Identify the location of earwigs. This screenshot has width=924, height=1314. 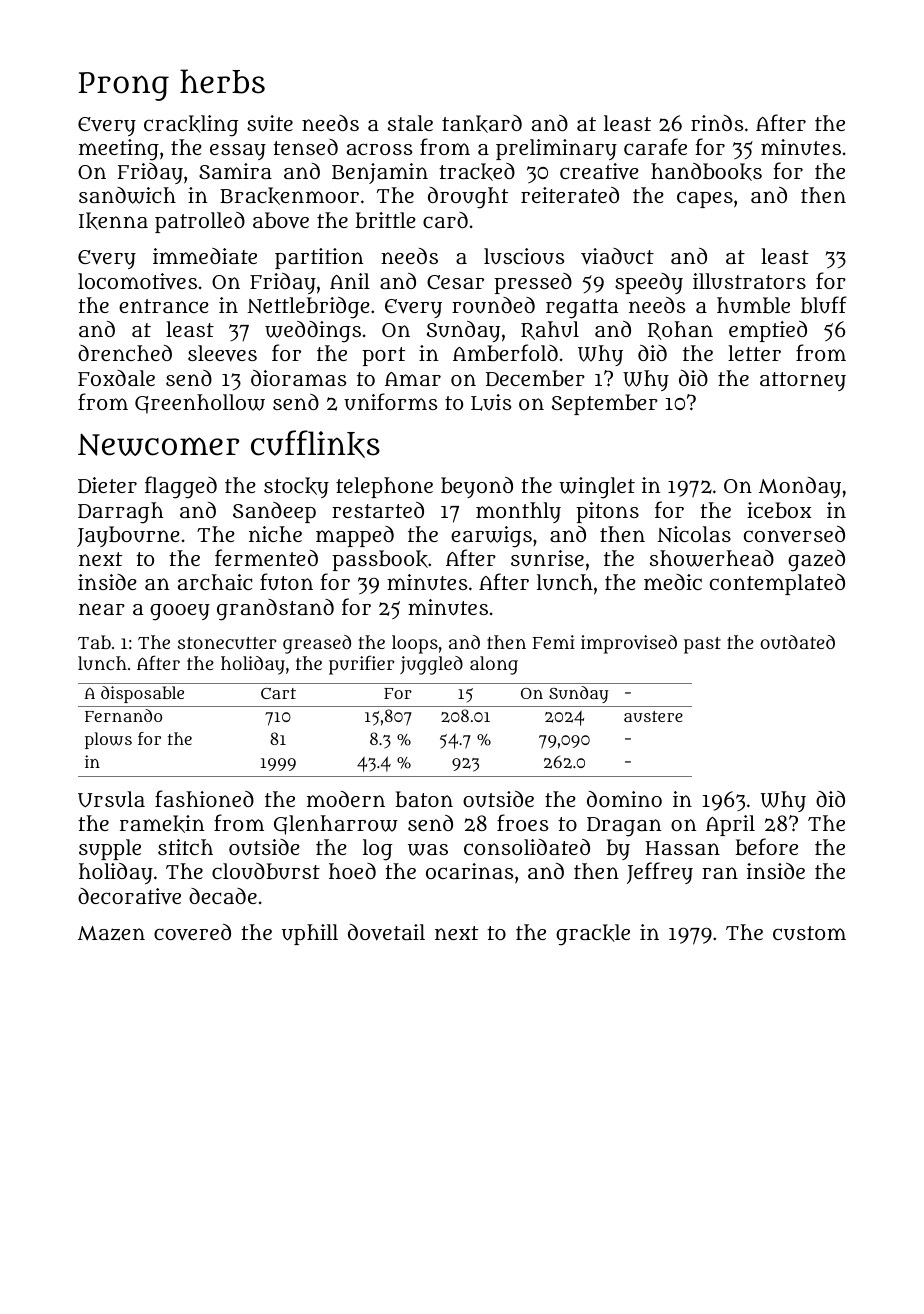
(491, 537).
